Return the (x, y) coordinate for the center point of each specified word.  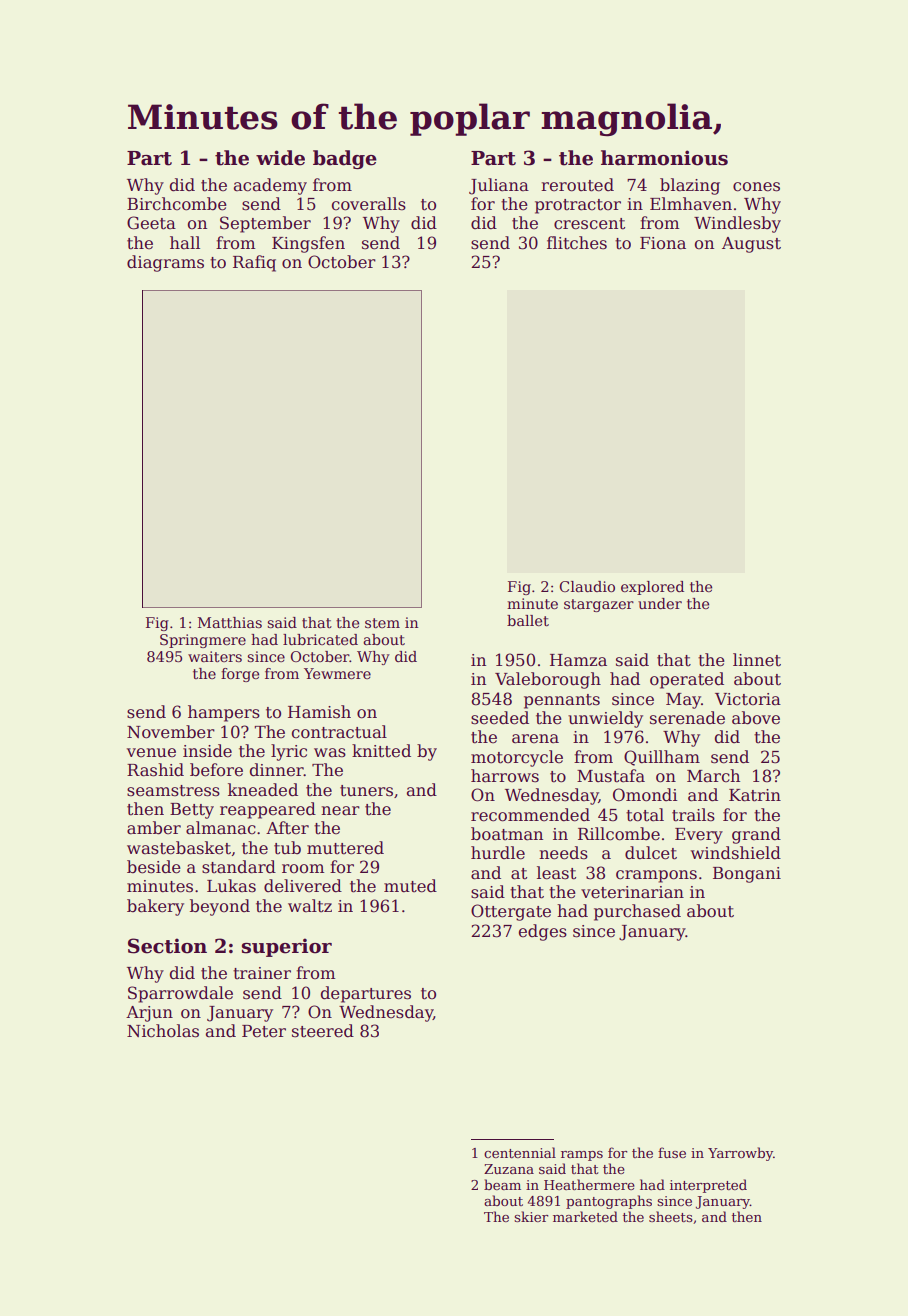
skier (531, 1216)
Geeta (151, 223)
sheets (671, 1216)
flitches (577, 243)
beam (502, 1184)
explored (652, 588)
